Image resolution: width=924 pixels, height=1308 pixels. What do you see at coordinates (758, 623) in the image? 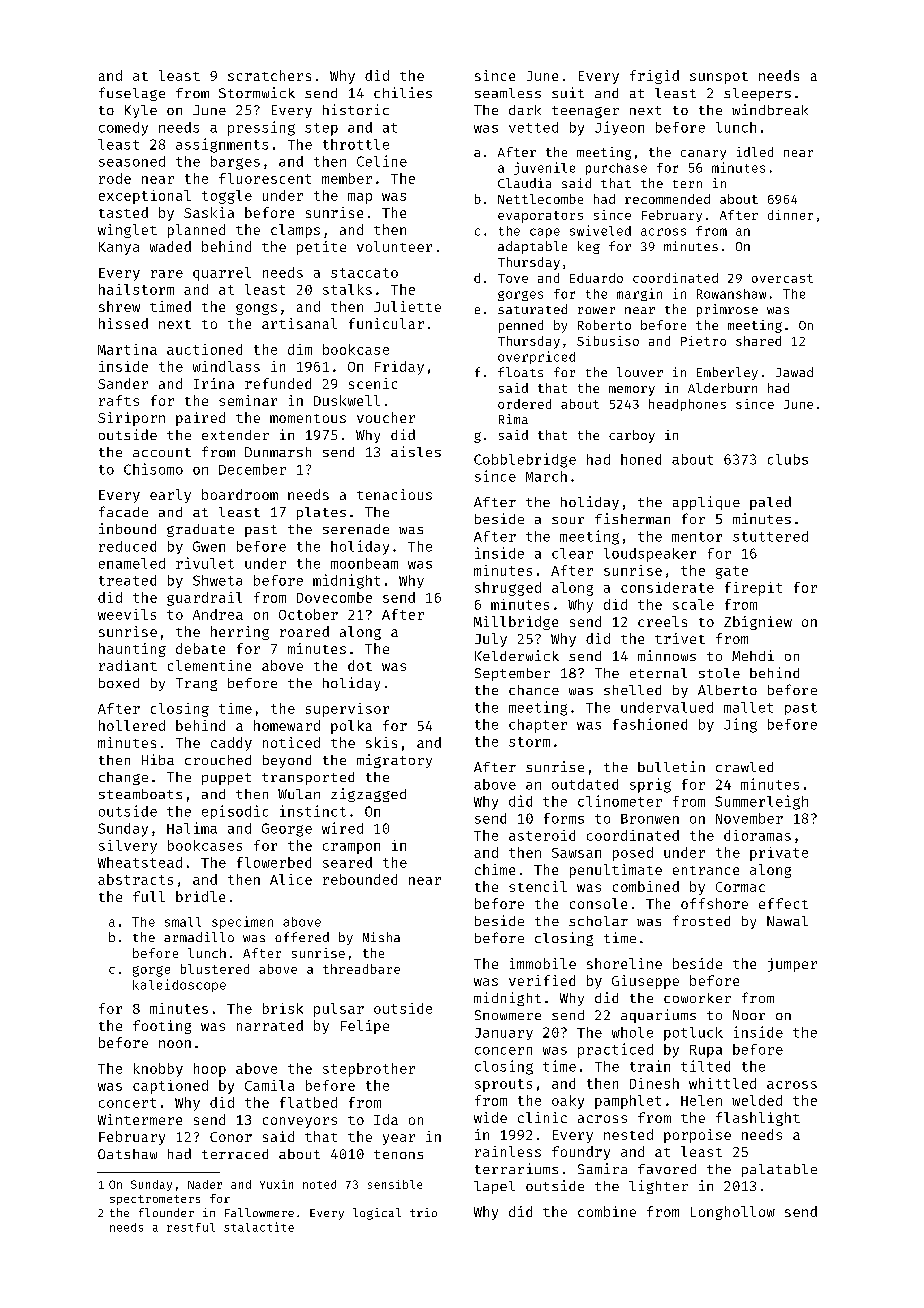
I see `Zbigniew` at bounding box center [758, 623].
